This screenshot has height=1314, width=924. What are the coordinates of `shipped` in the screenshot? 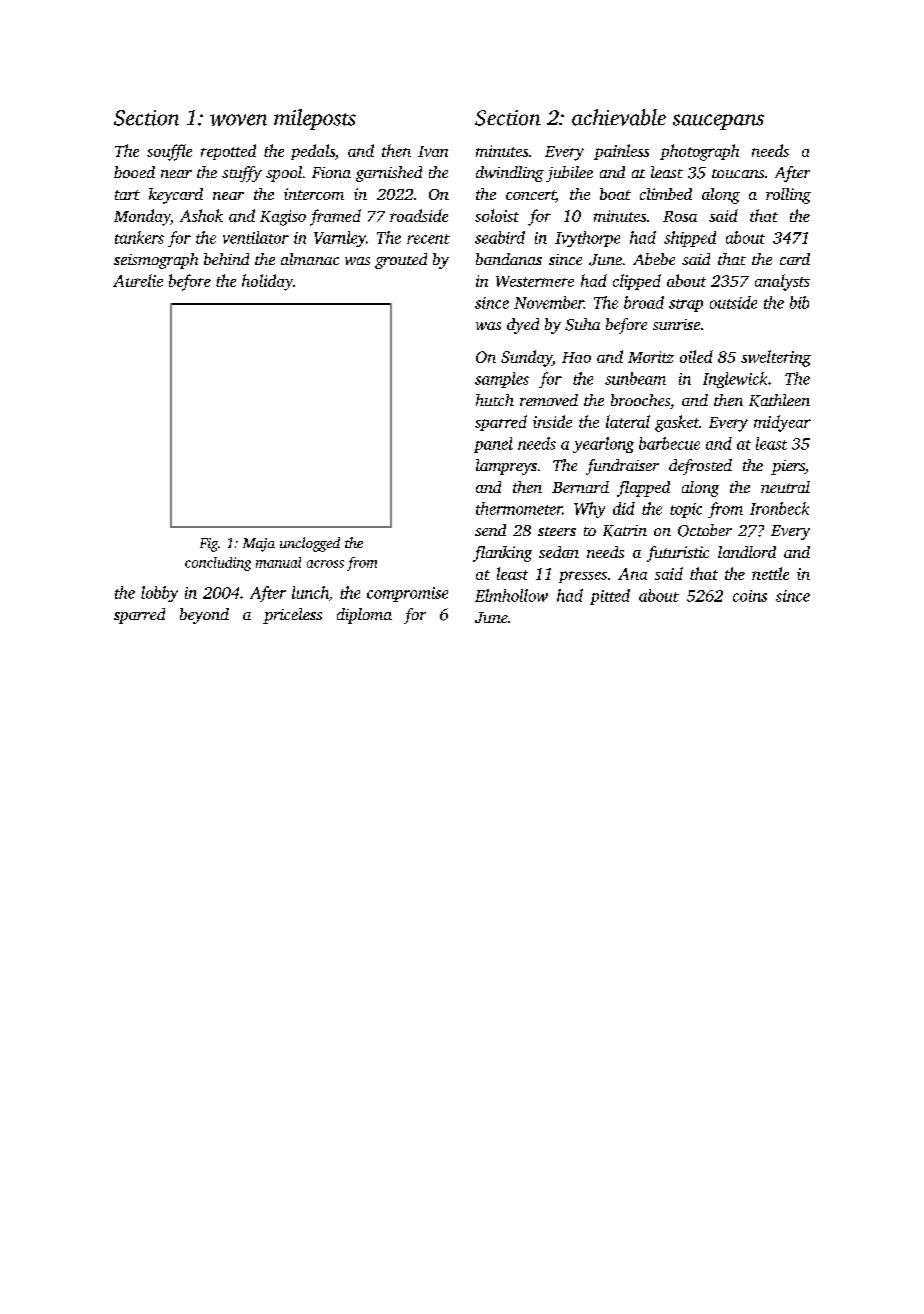 It's located at (690, 239).
